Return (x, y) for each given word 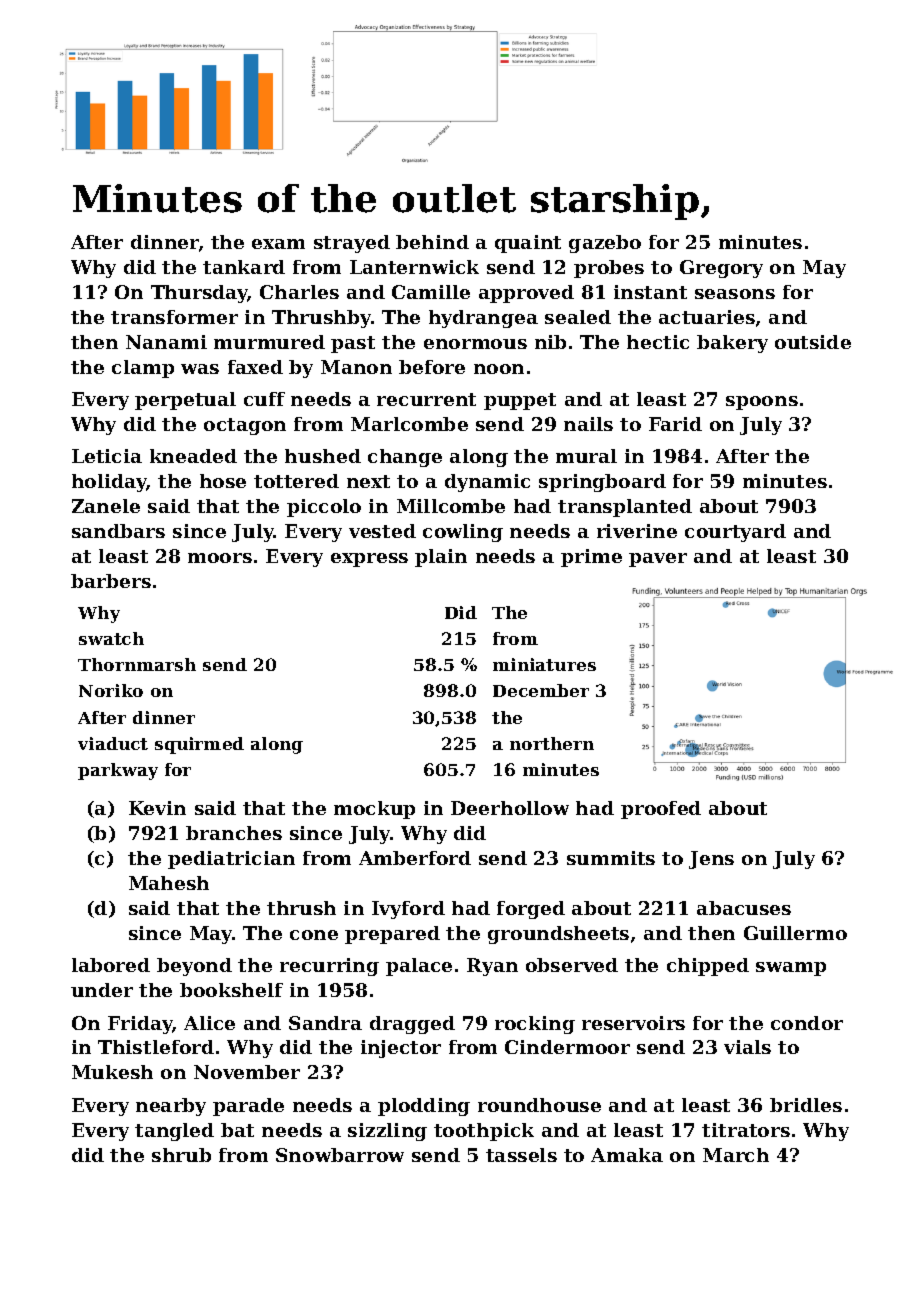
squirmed (199, 745)
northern (552, 743)
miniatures (544, 664)
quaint (528, 244)
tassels (521, 1155)
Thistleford (156, 1047)
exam (278, 244)
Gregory (721, 269)
